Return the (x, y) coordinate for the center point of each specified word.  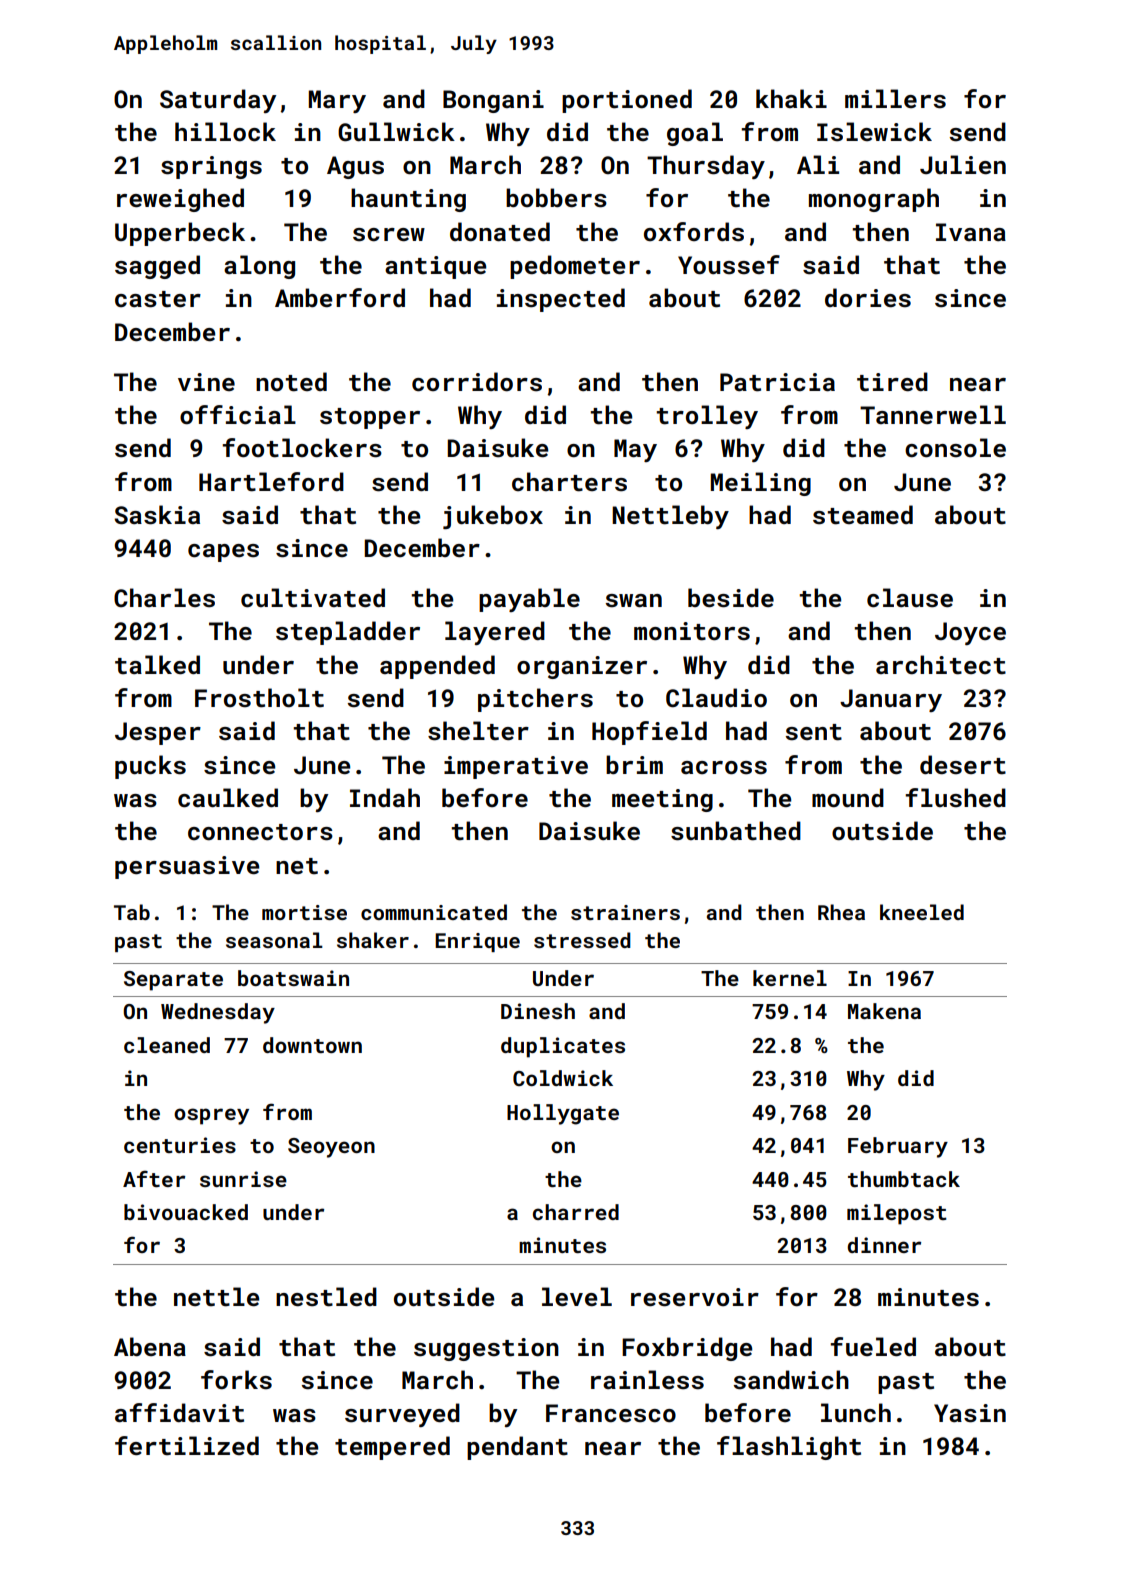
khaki (791, 98)
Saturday (218, 101)
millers (895, 99)
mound (848, 797)
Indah (385, 797)
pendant (517, 1448)
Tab (132, 912)
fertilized (187, 1446)
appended (437, 667)
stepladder (348, 633)
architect (941, 665)
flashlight (789, 1448)
